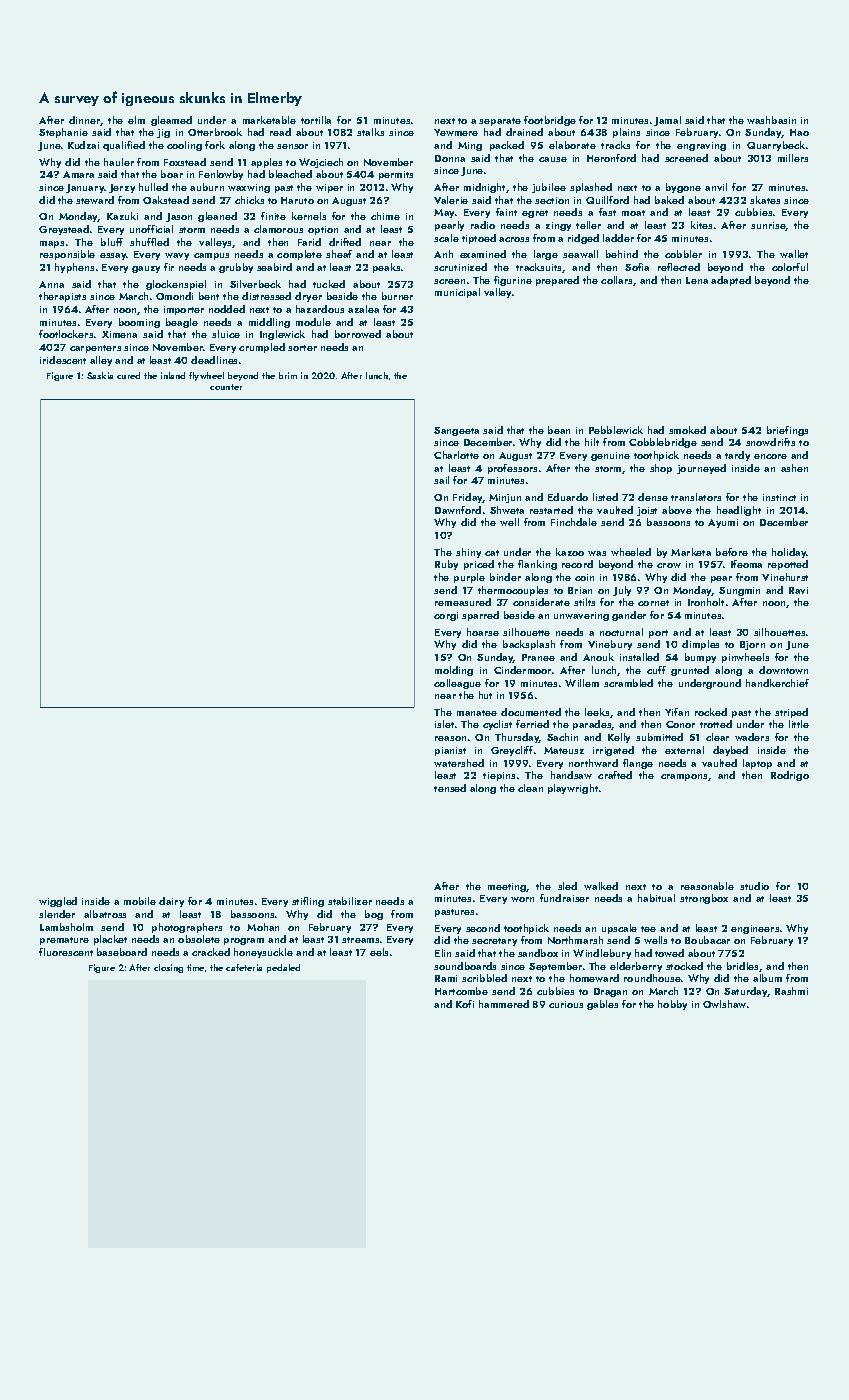  What do you see at coordinates (226, 387) in the screenshot?
I see `counter` at bounding box center [226, 387].
